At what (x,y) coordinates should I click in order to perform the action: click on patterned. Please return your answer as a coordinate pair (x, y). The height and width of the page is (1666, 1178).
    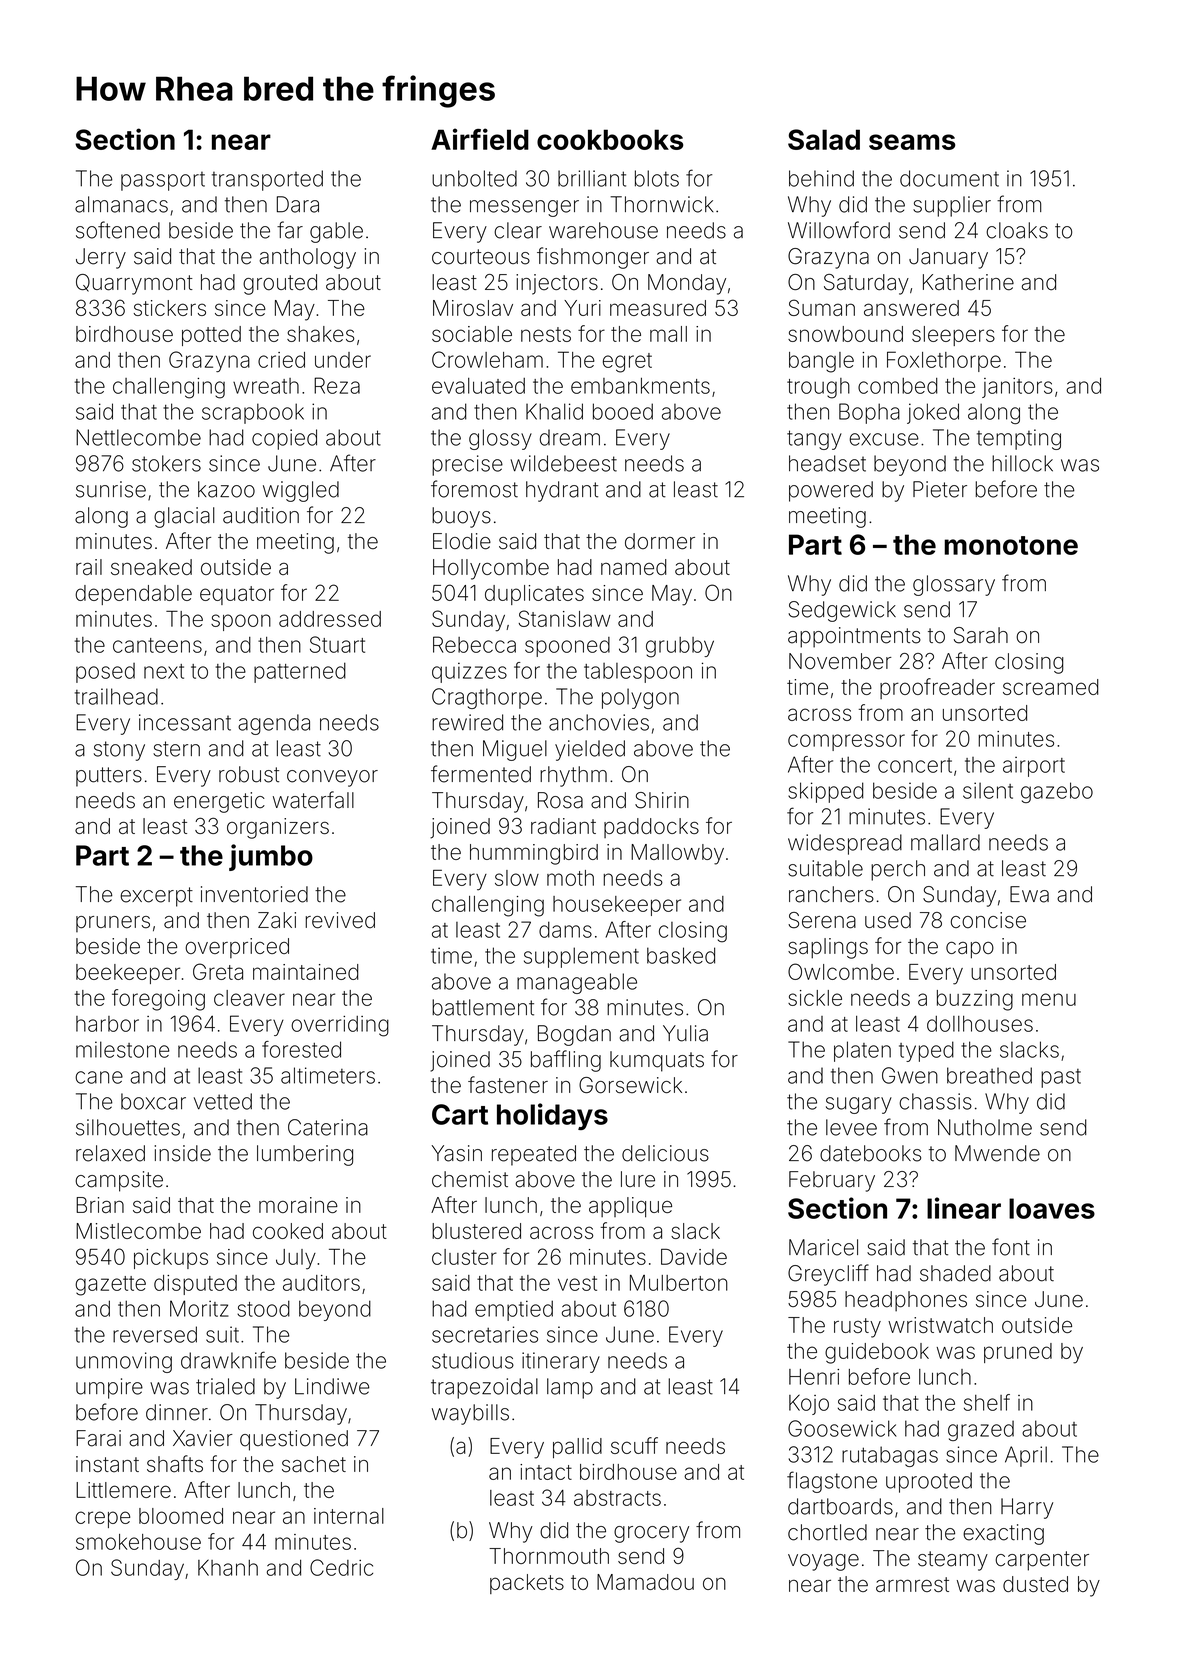
    Looking at the image, I should click on (300, 672).
